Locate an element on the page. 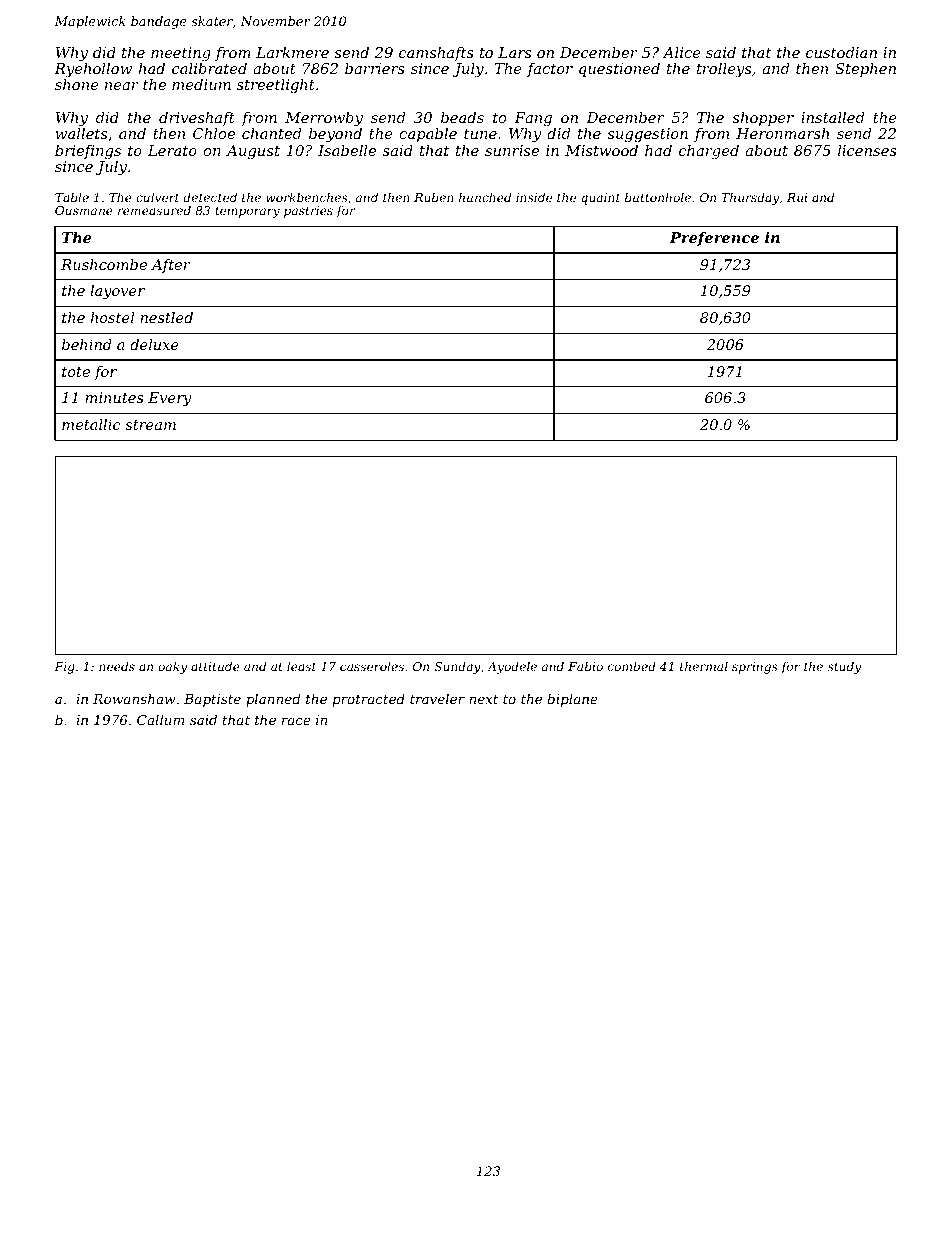 This page has width=952, height=1233. beads is located at coordinates (462, 117).
